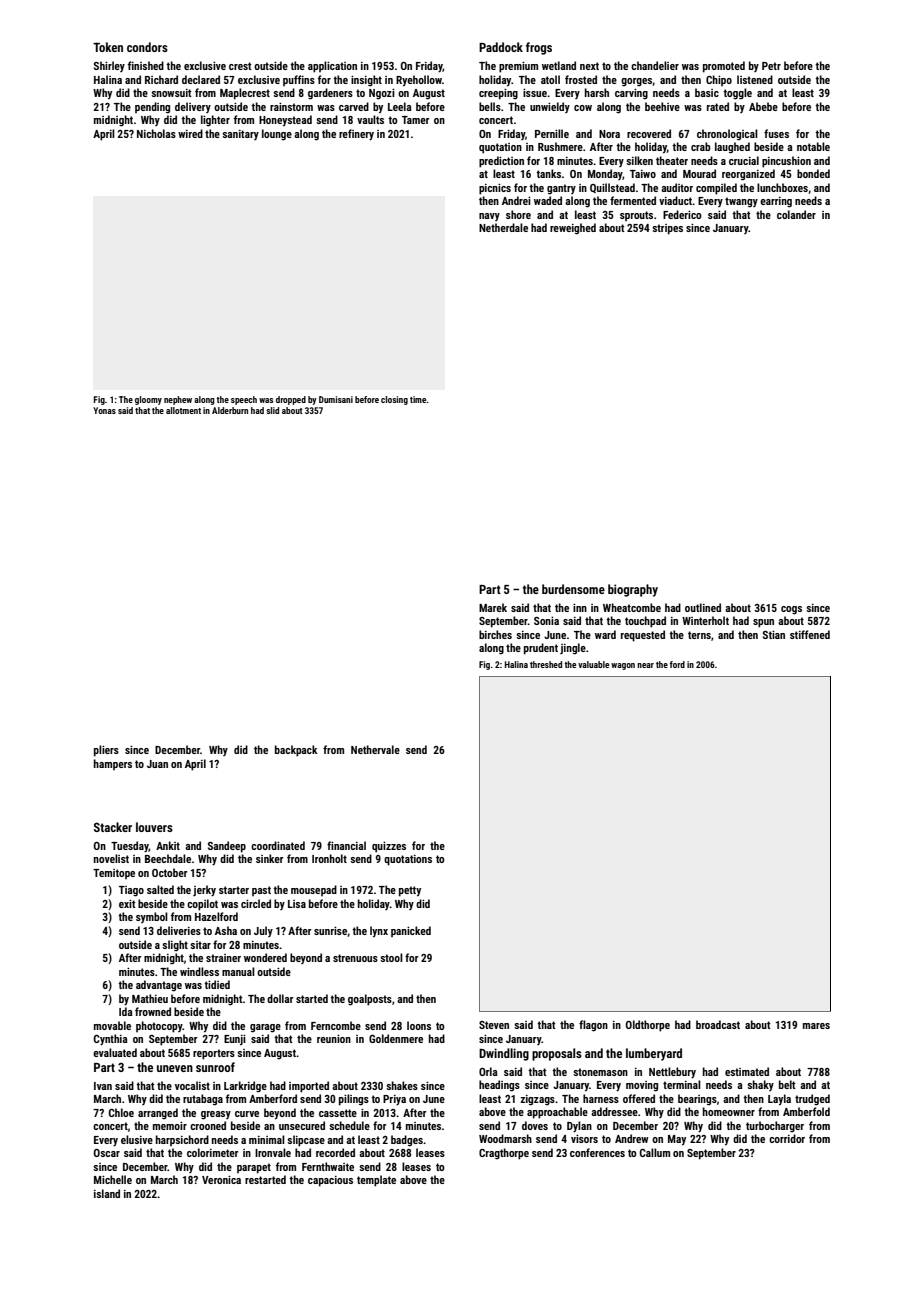 The image size is (924, 1308). I want to click on jingle, so click(573, 649).
